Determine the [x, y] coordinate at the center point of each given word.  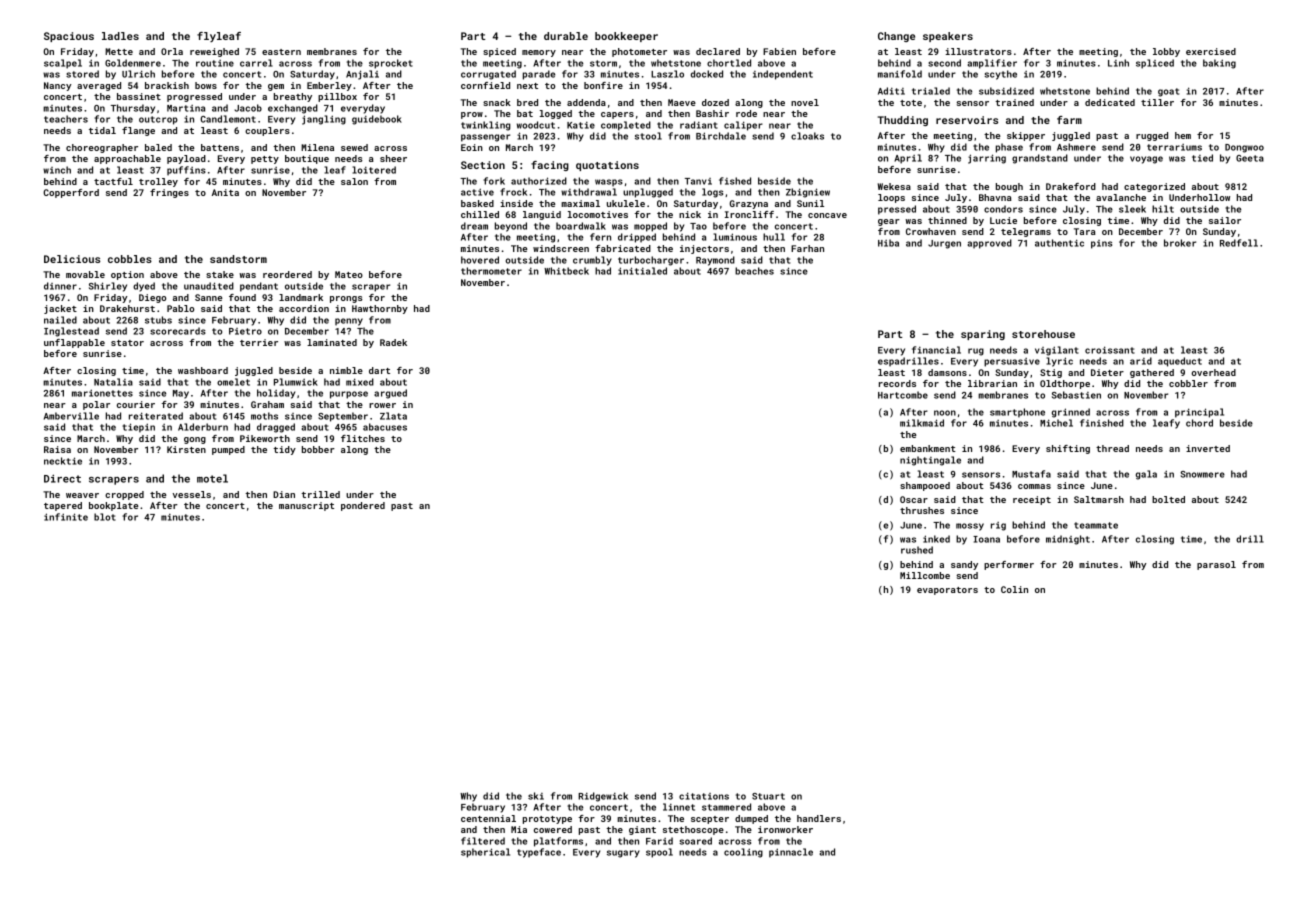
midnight [1068, 540]
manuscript [306, 506]
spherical [485, 853]
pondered [363, 506]
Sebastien [1076, 395]
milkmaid [922, 423]
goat [1168, 92]
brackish [167, 85]
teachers [66, 119]
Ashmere [1076, 147]
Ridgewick [603, 797]
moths [264, 416]
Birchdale [721, 136]
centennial [488, 818]
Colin [1014, 589]
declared [718, 51]
